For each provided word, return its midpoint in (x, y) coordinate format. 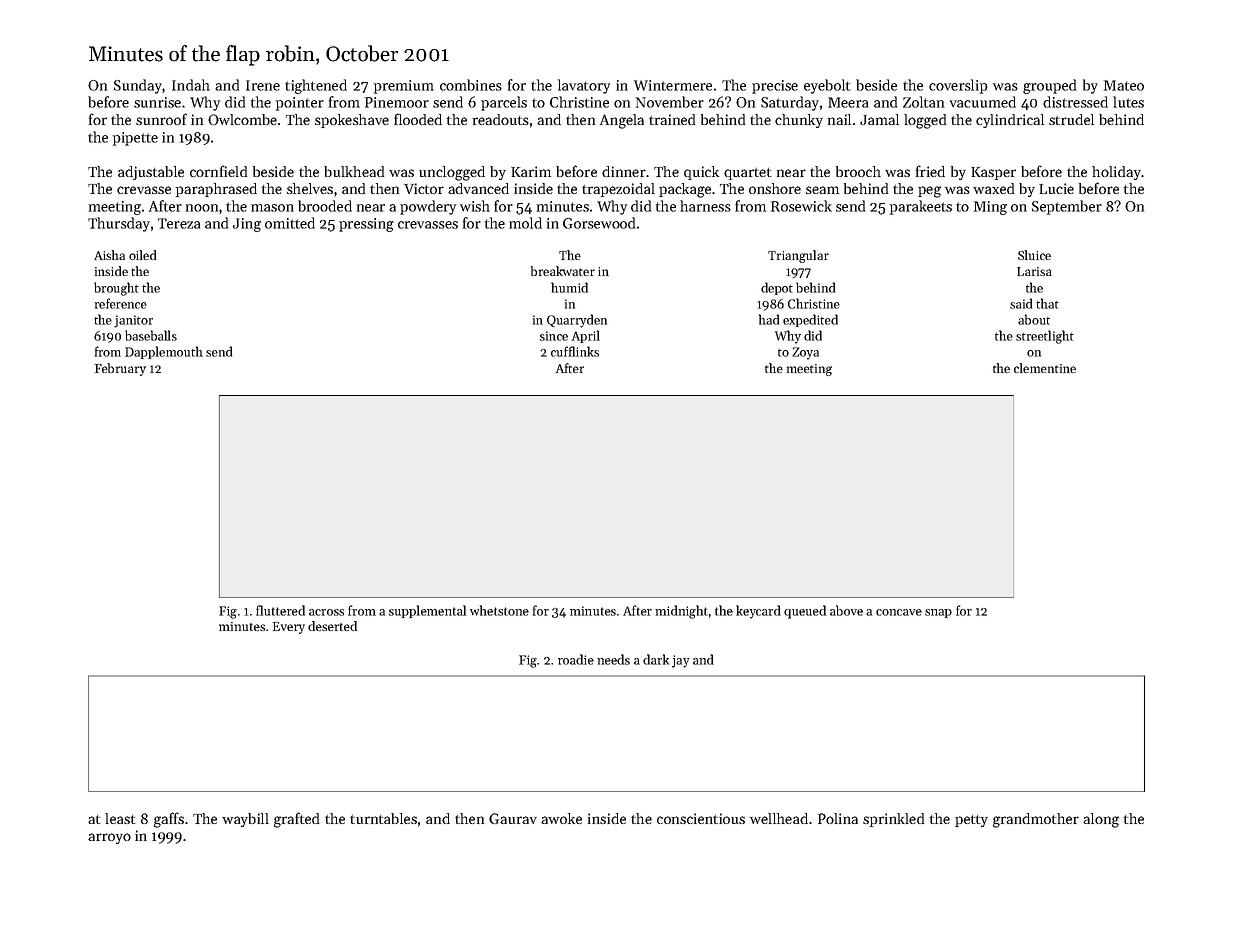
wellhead (779, 818)
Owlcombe (242, 119)
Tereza (179, 223)
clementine (1045, 368)
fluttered (280, 610)
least (120, 818)
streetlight (1045, 337)
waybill (245, 820)
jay (680, 661)
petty (971, 821)
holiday (1116, 173)
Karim (531, 171)
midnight (681, 612)
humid (569, 287)
